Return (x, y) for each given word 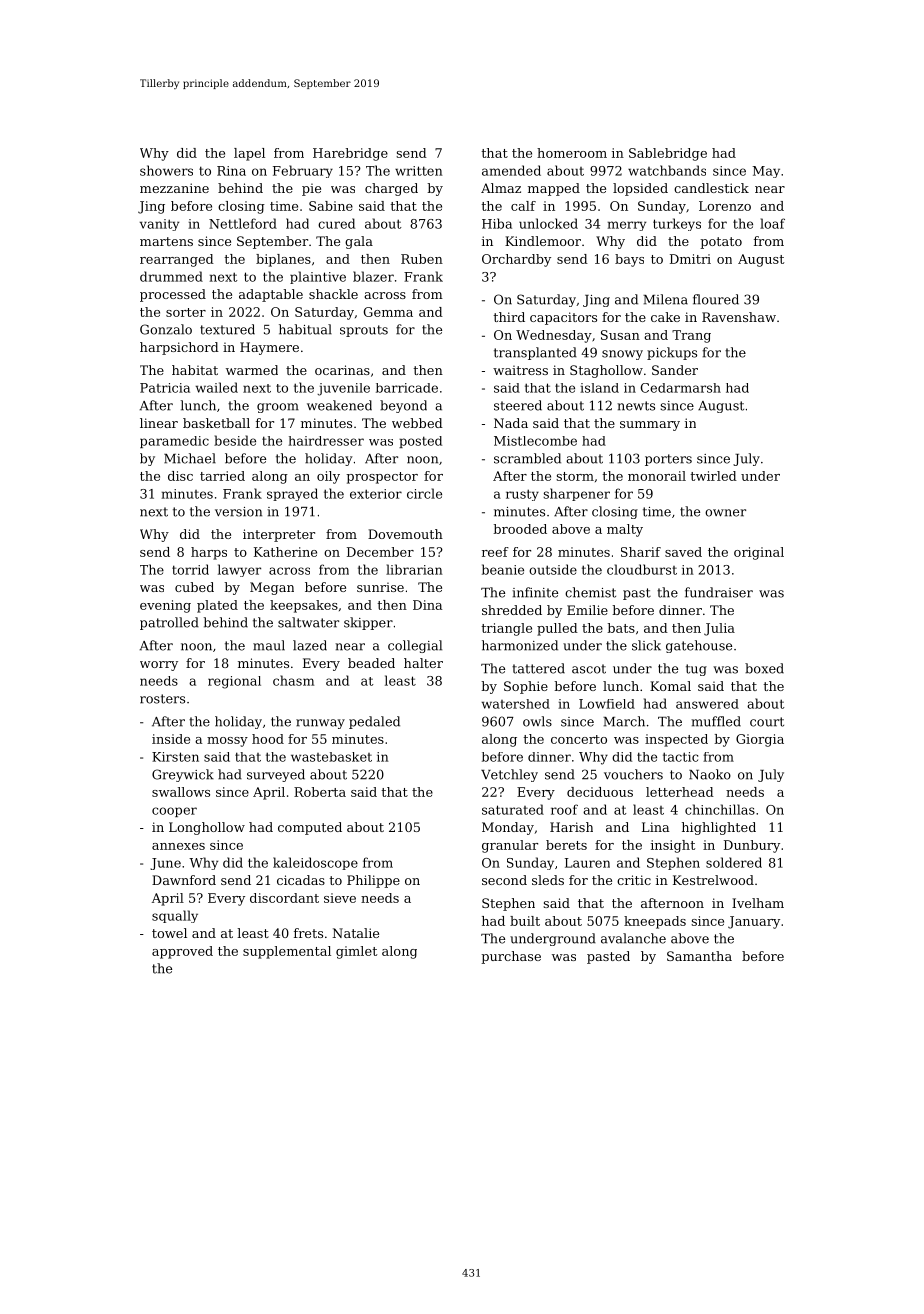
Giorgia (760, 740)
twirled (713, 476)
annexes (178, 846)
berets (566, 845)
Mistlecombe (535, 441)
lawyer (239, 570)
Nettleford (243, 223)
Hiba (497, 223)
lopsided (640, 189)
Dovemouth (405, 534)
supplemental (287, 952)
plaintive (318, 277)
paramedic (174, 442)
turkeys (677, 224)
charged (391, 189)
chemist (590, 592)
